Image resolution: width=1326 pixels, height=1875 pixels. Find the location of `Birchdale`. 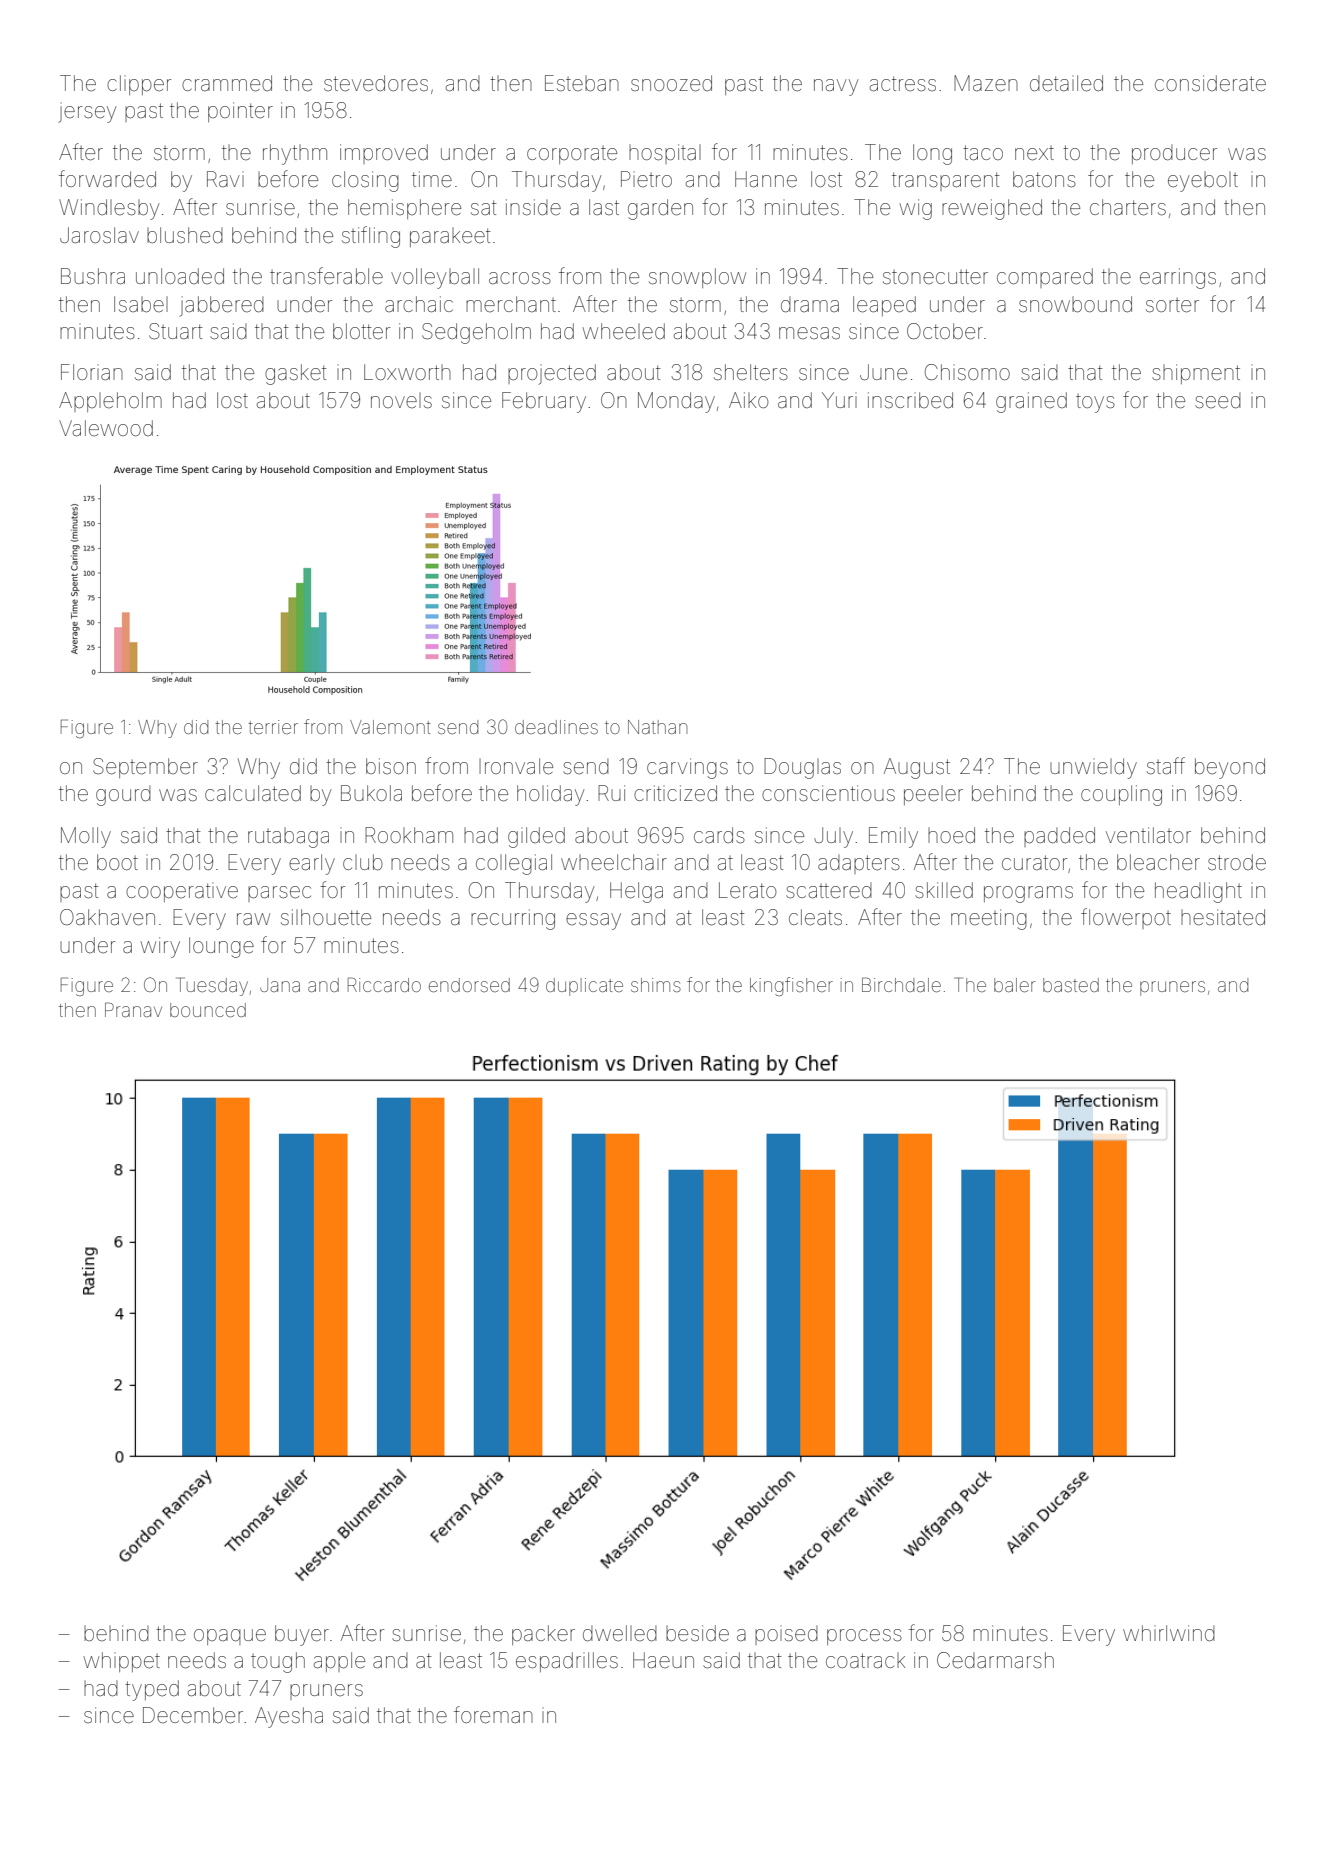

Birchdale is located at coordinates (901, 984).
